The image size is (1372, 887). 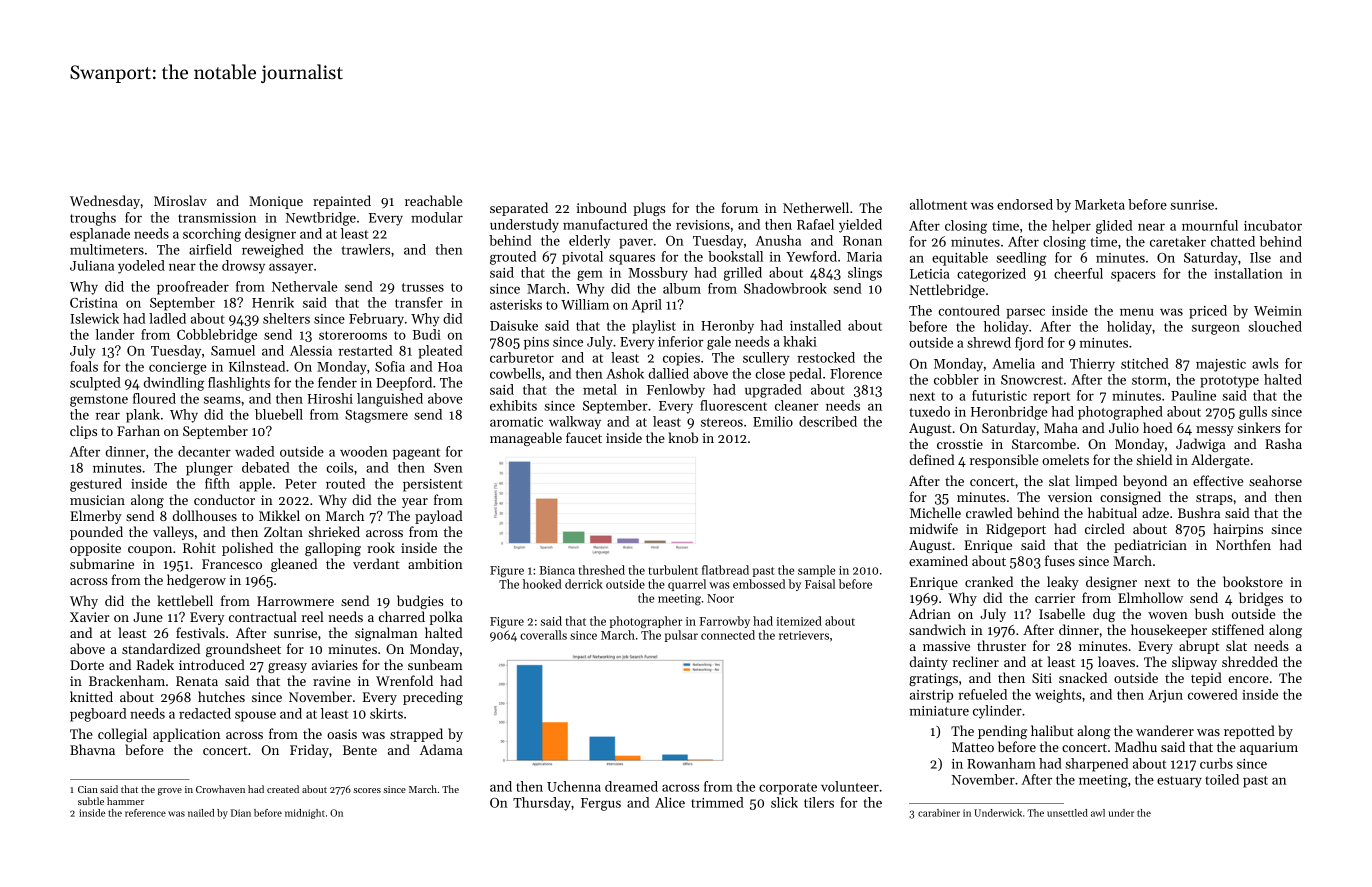 What do you see at coordinates (441, 749) in the image?
I see `Adama` at bounding box center [441, 749].
